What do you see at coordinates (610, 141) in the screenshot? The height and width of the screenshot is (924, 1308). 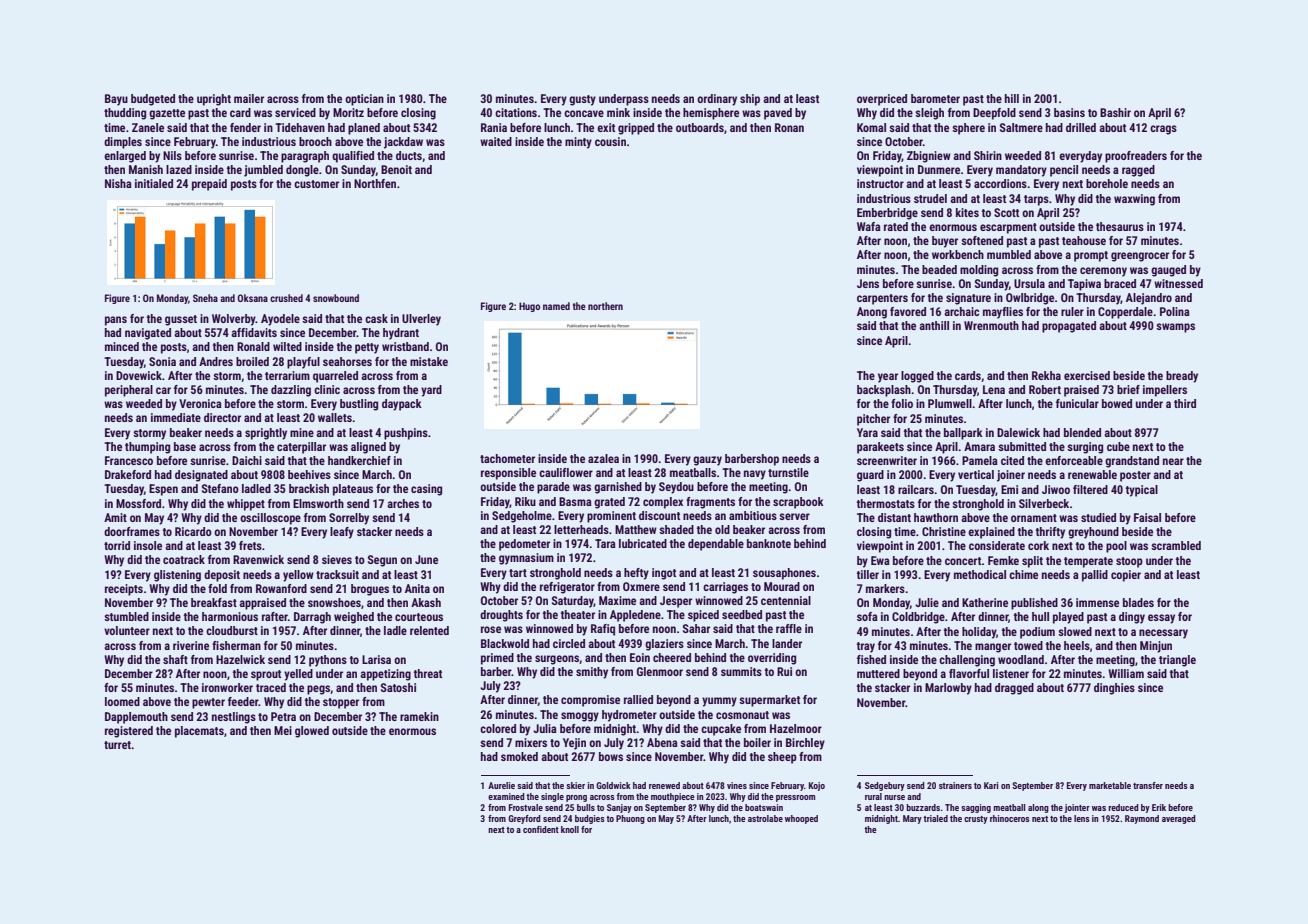 I see `cousin` at bounding box center [610, 141].
